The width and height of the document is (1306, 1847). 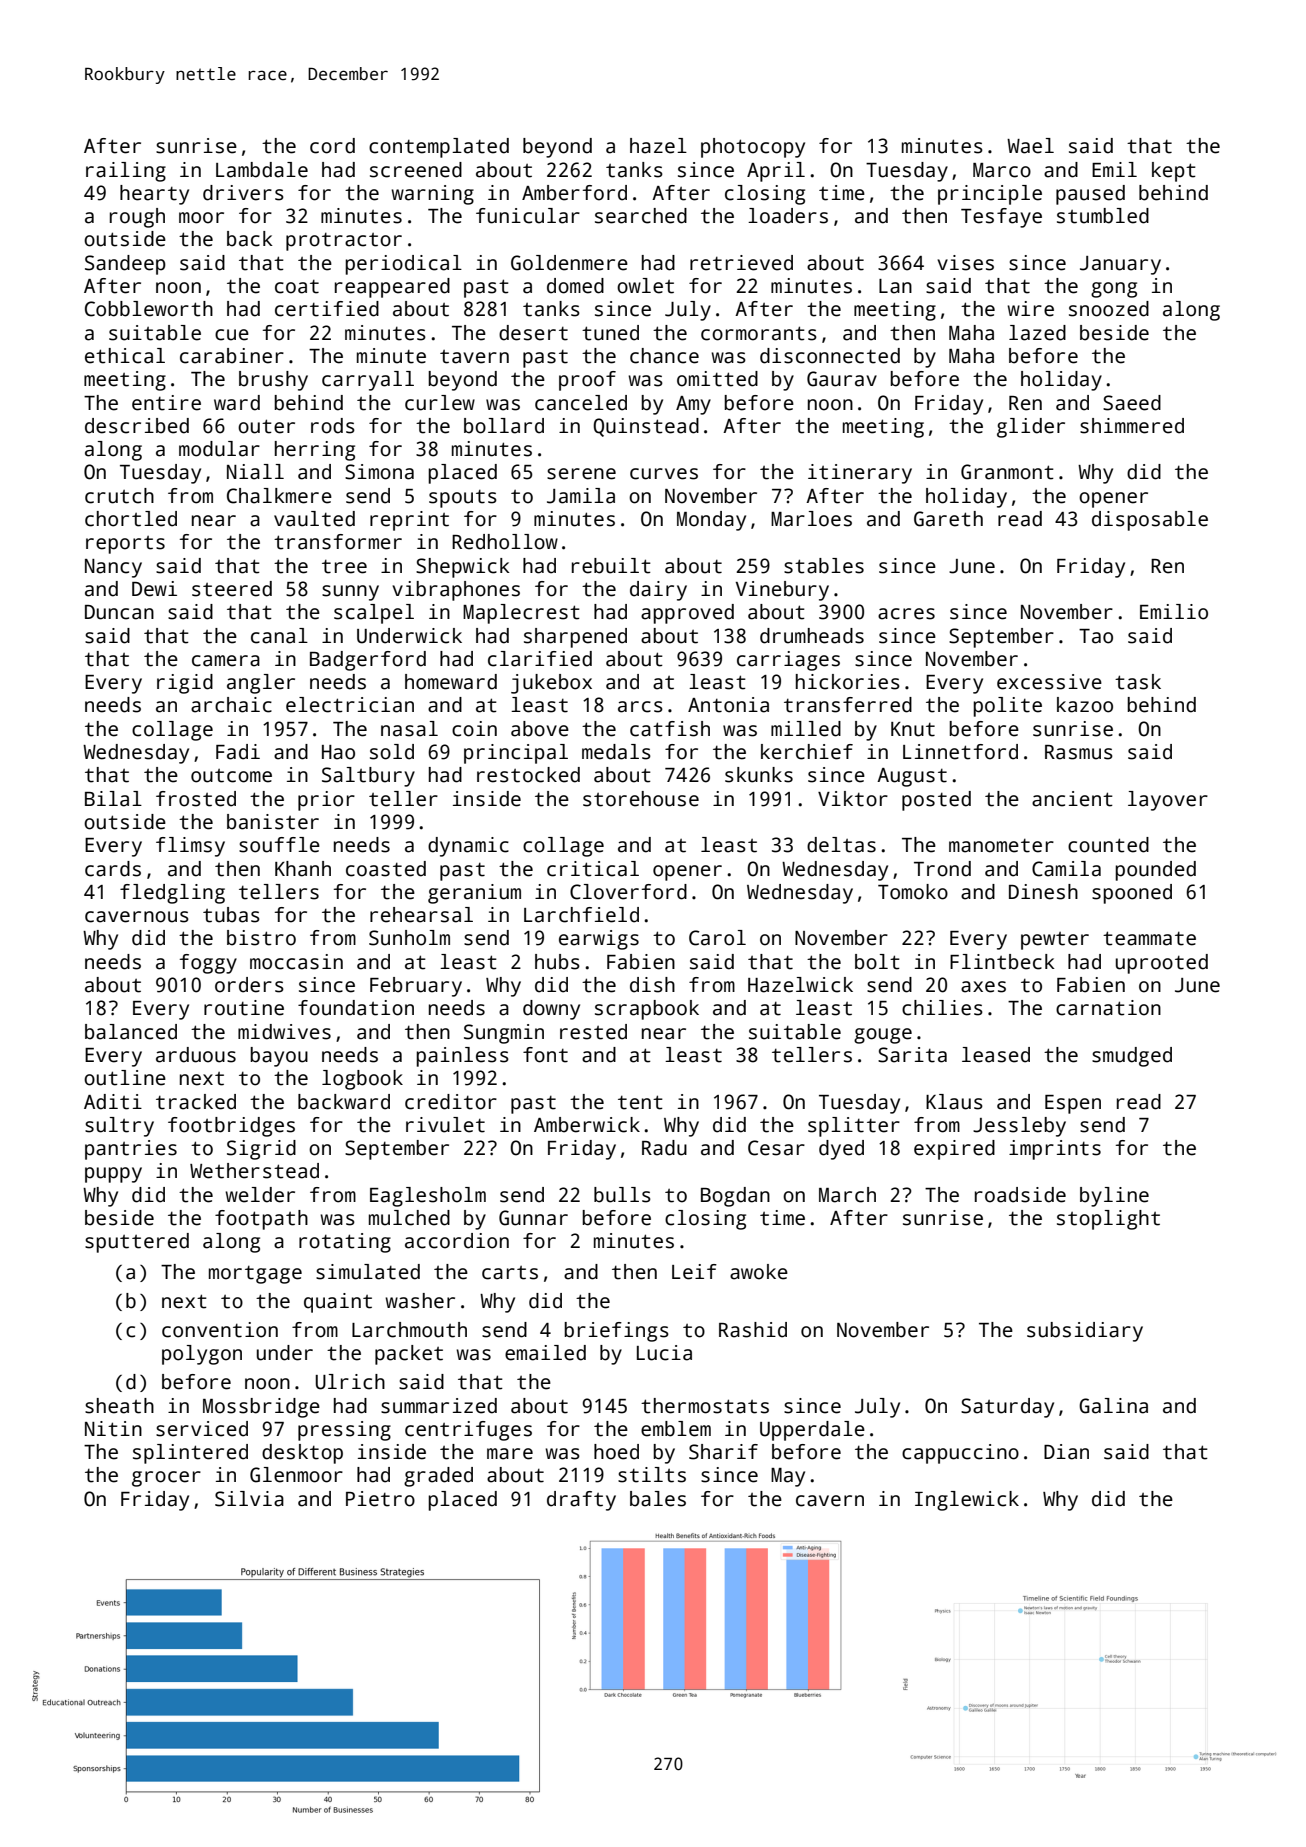 What do you see at coordinates (243, 193) in the document?
I see `drivers` at bounding box center [243, 193].
